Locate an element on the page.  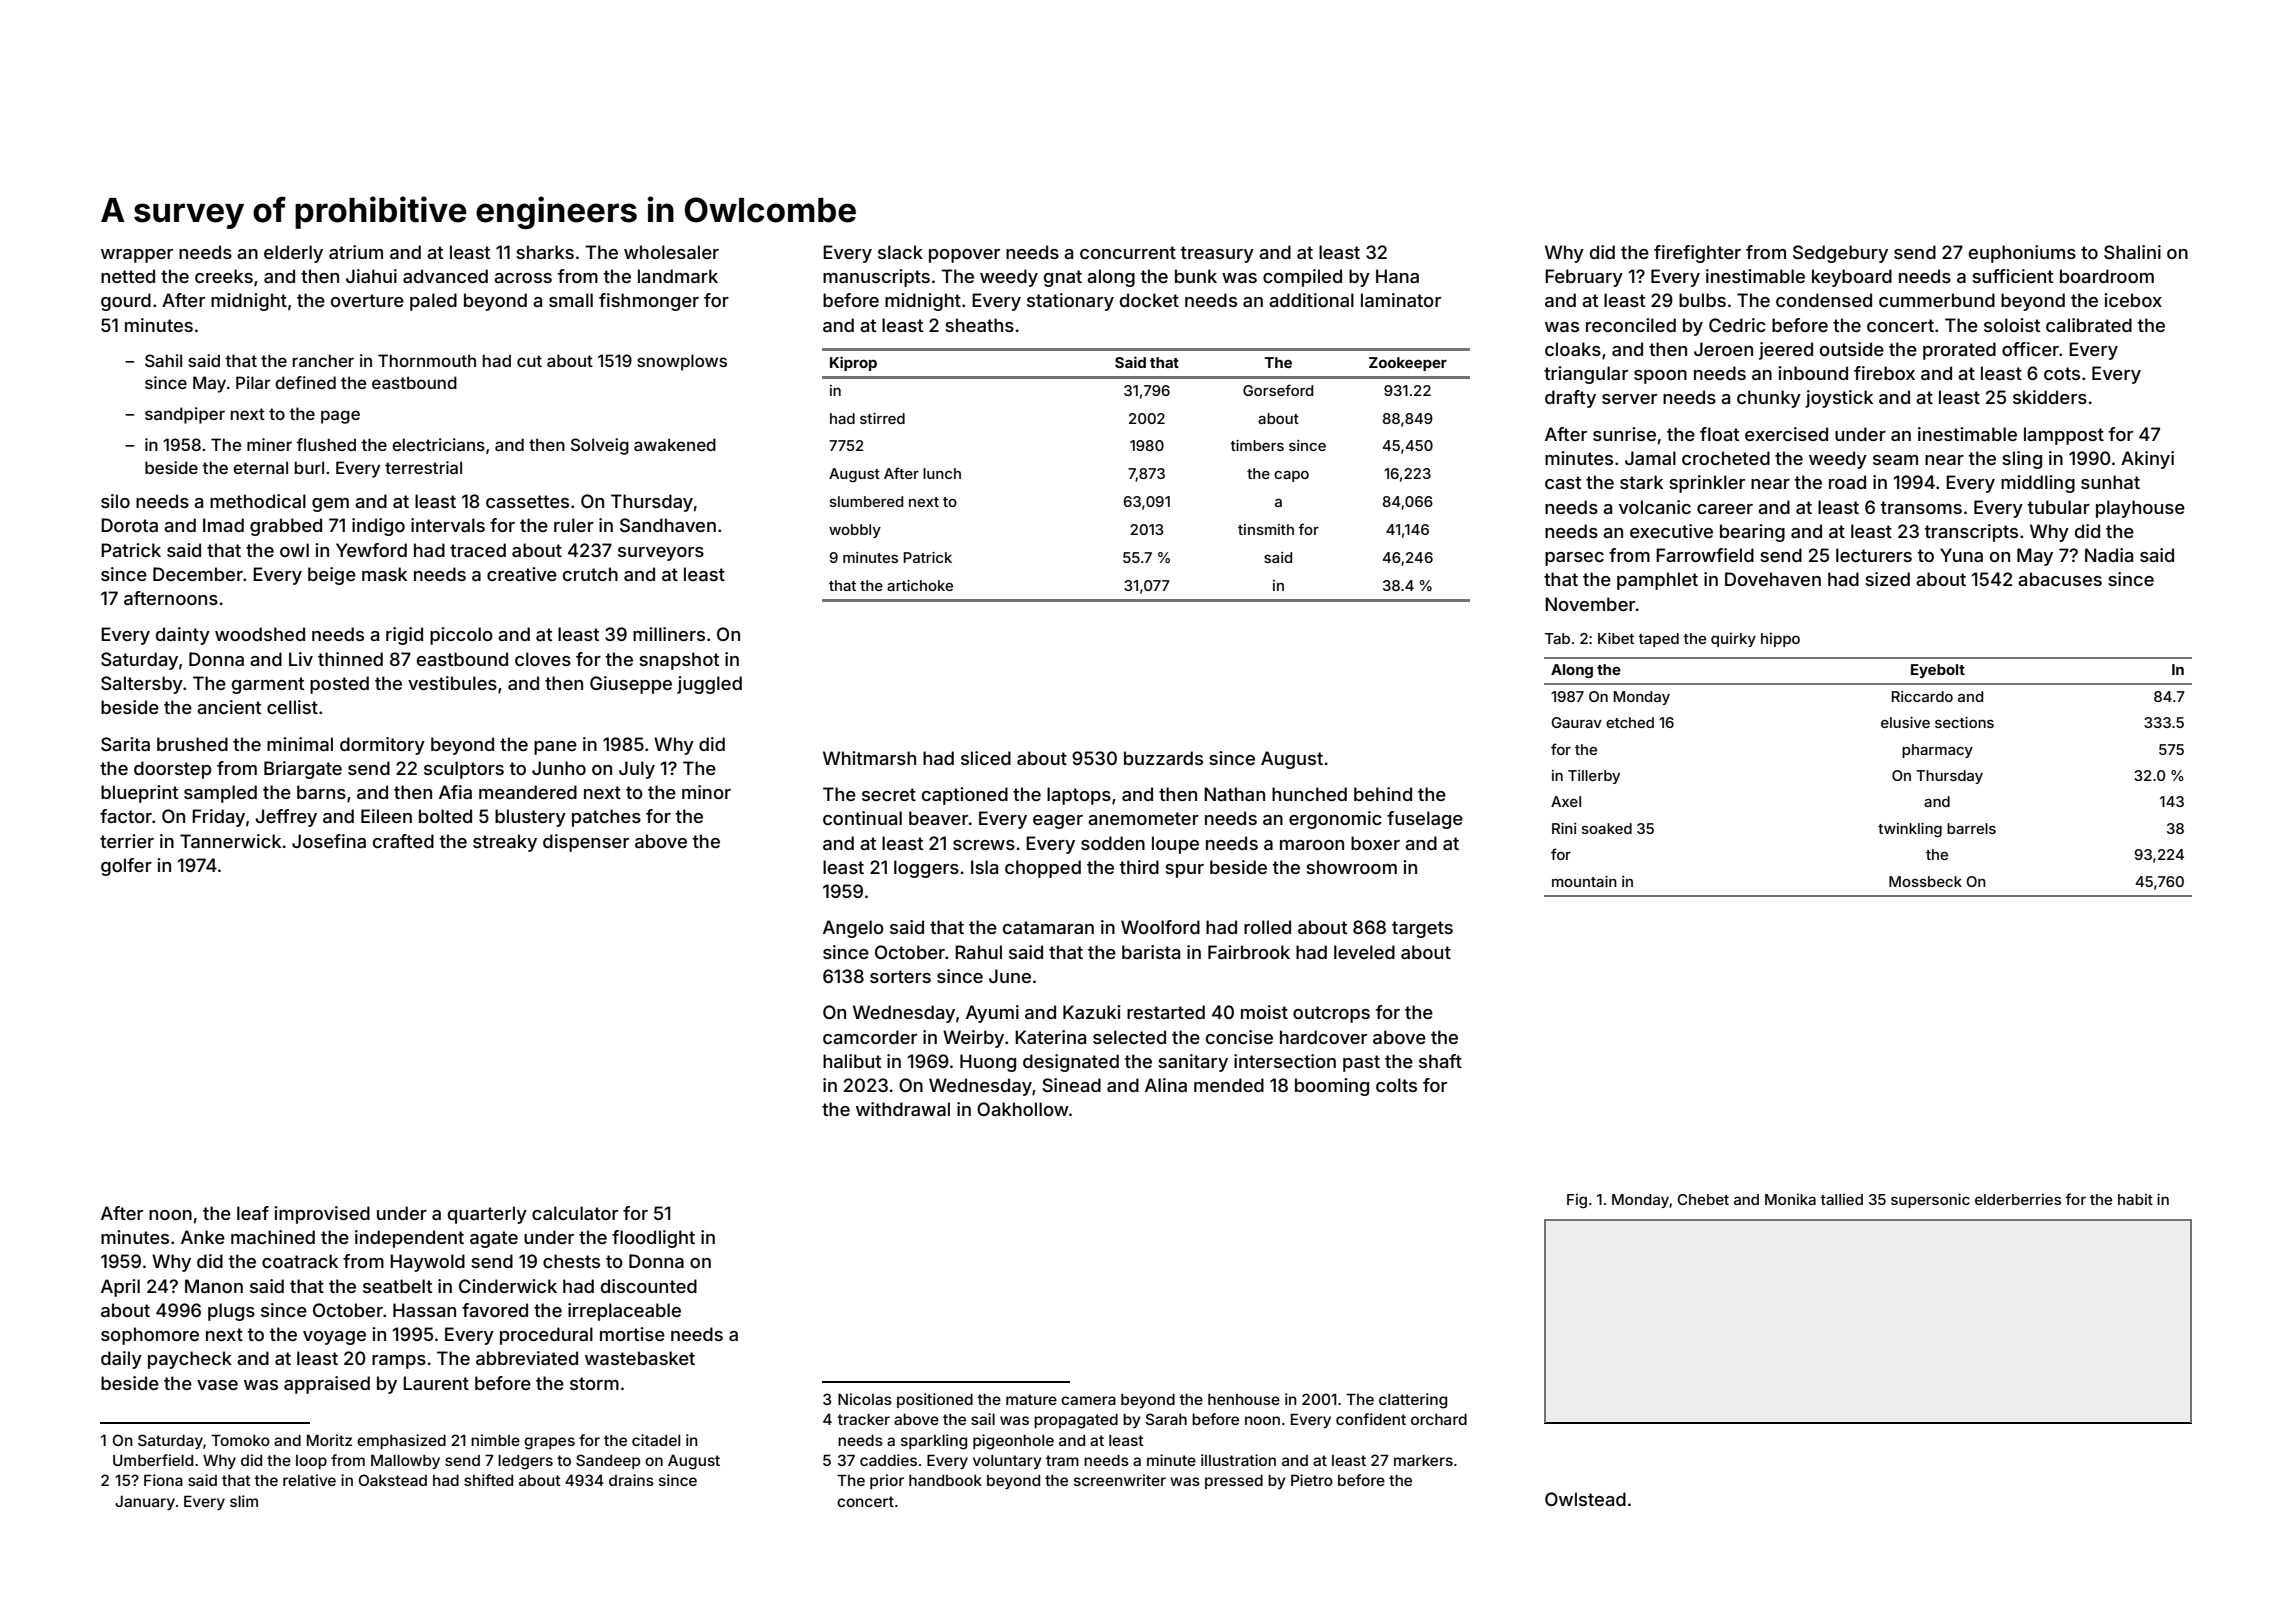
cassettes is located at coordinates (527, 501).
